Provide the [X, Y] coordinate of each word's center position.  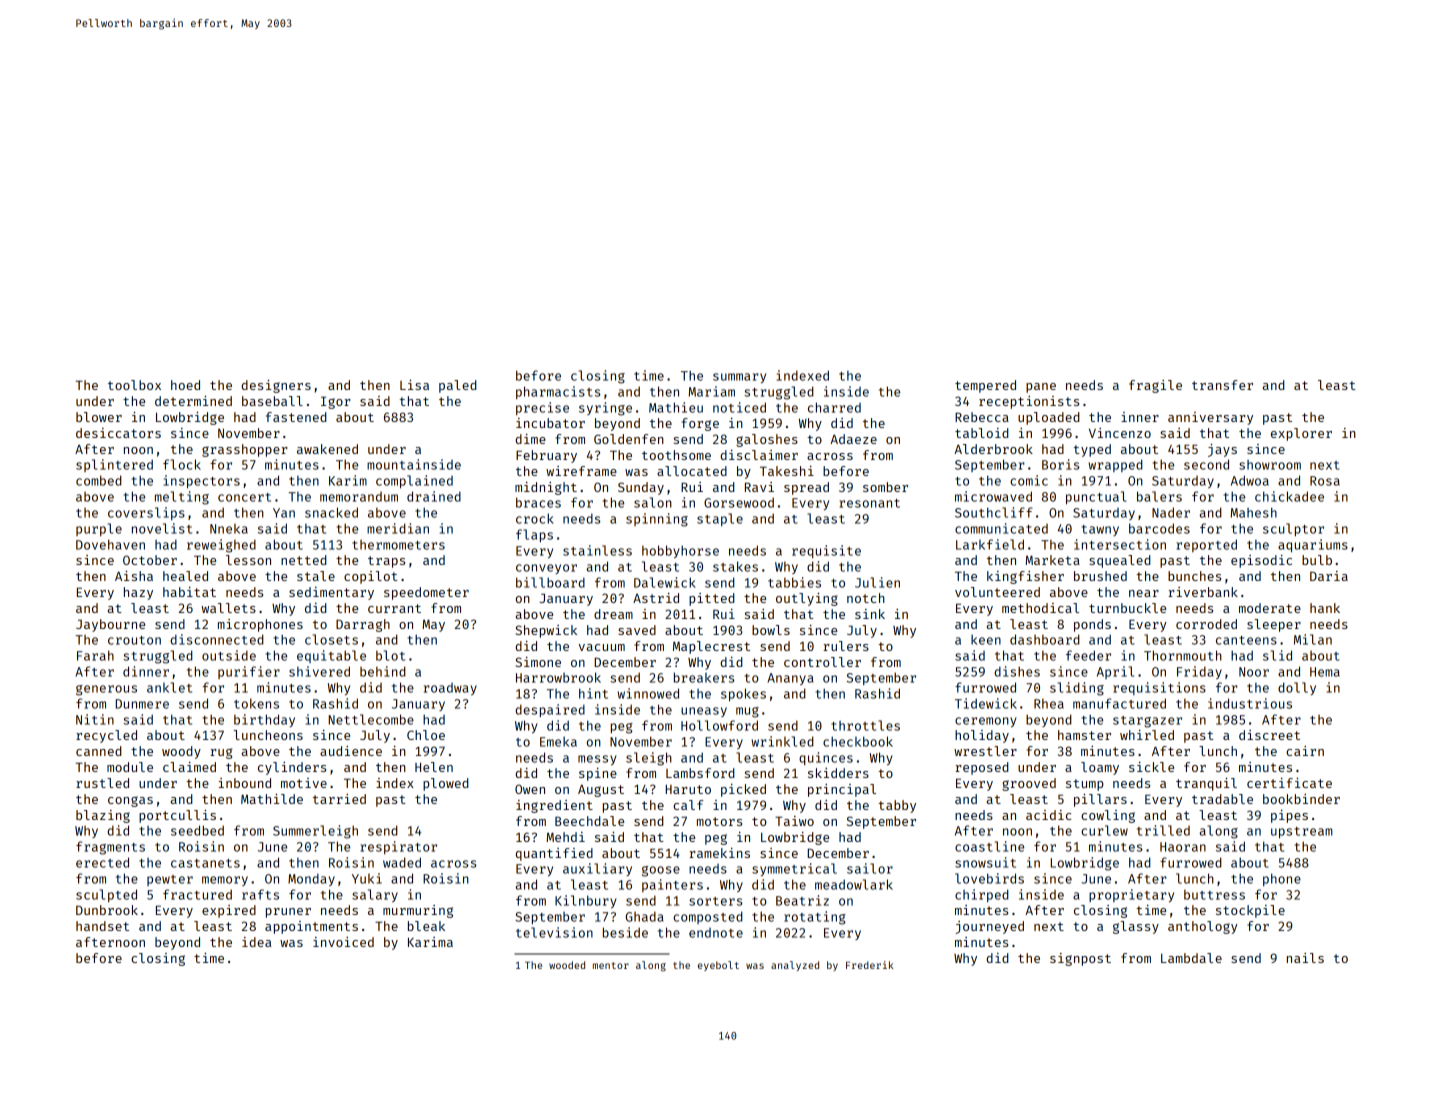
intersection [1120, 544]
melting [182, 498]
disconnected [216, 639]
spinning [657, 520]
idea [256, 942]
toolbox [134, 385]
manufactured [1119, 703]
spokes [743, 694]
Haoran [1183, 847]
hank [1325, 608]
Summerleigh [315, 832]
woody [181, 752]
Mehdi [565, 837]
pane [1041, 388]
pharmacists [558, 392]
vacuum [602, 647]
